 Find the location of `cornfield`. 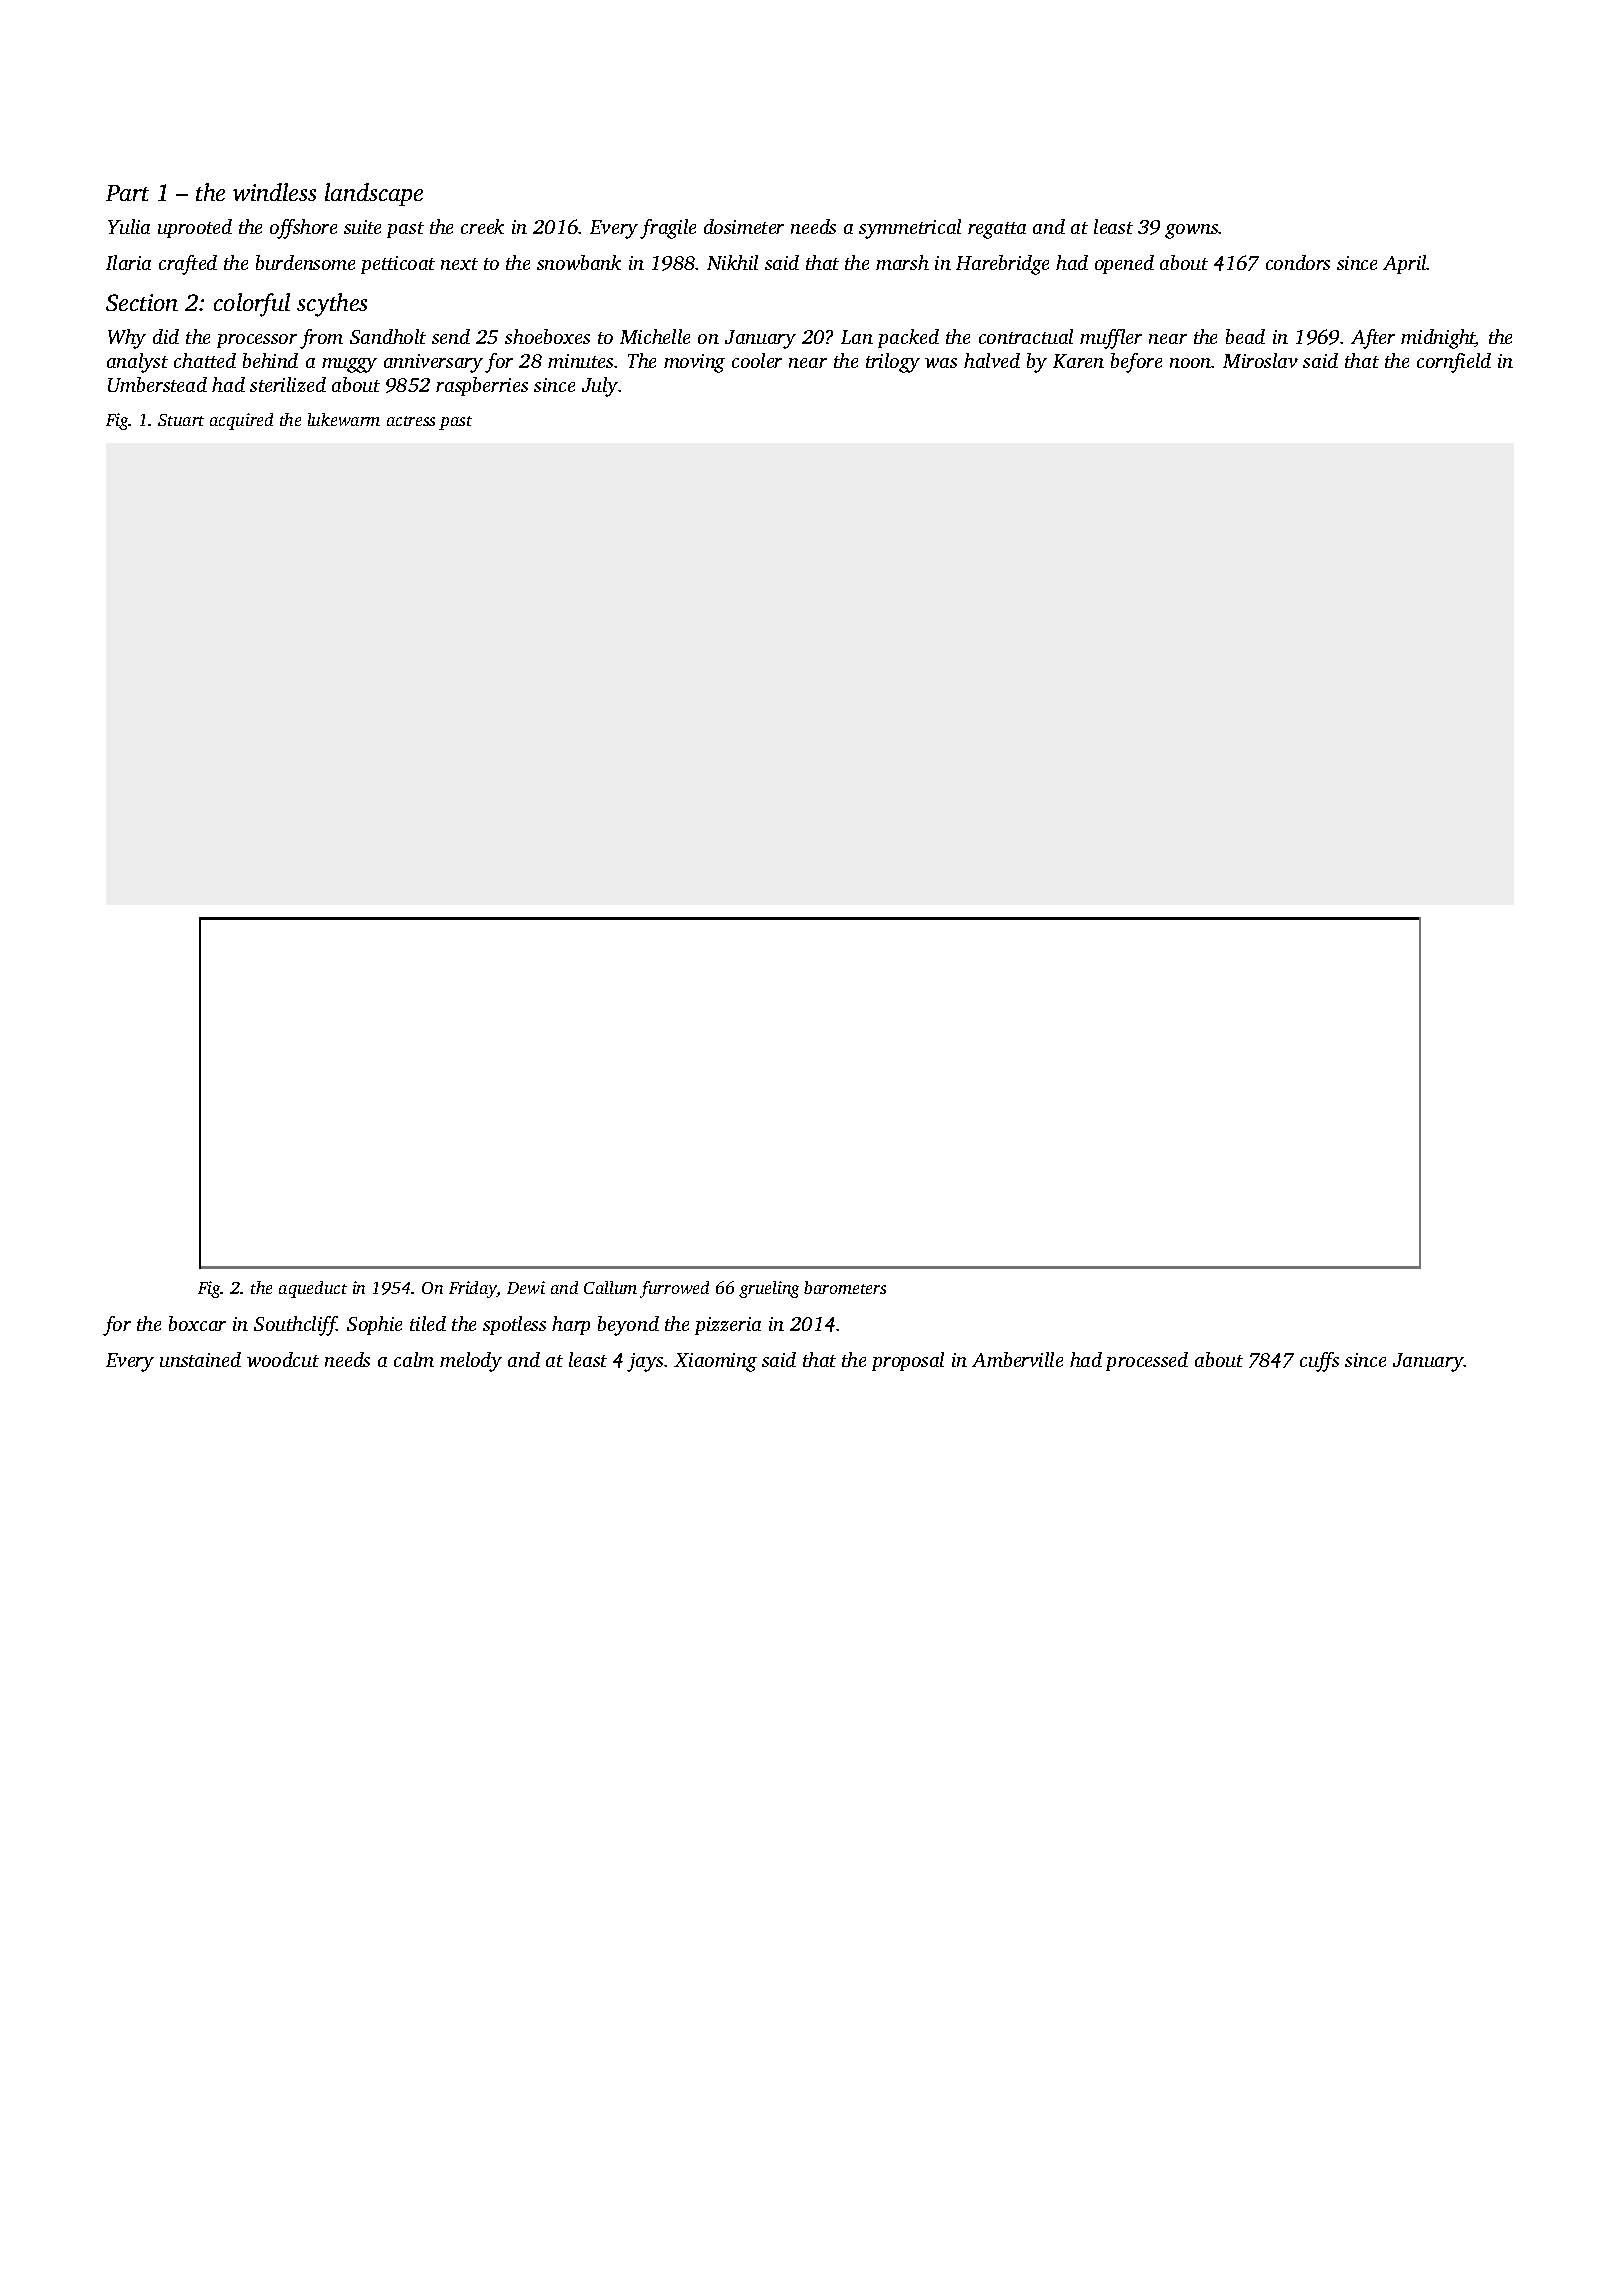

cornfield is located at coordinates (1454, 363).
